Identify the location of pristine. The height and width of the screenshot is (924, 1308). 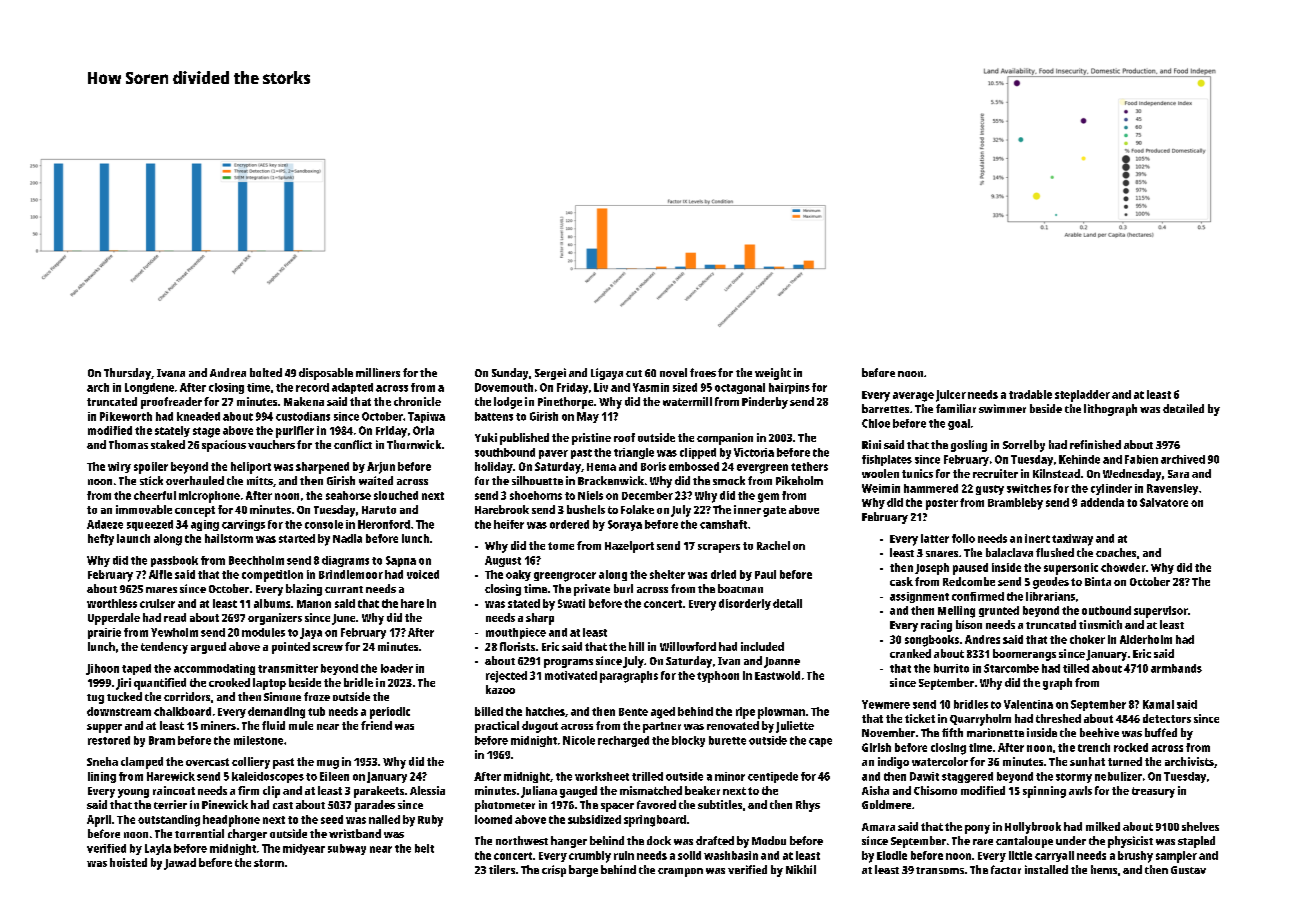
(591, 439).
